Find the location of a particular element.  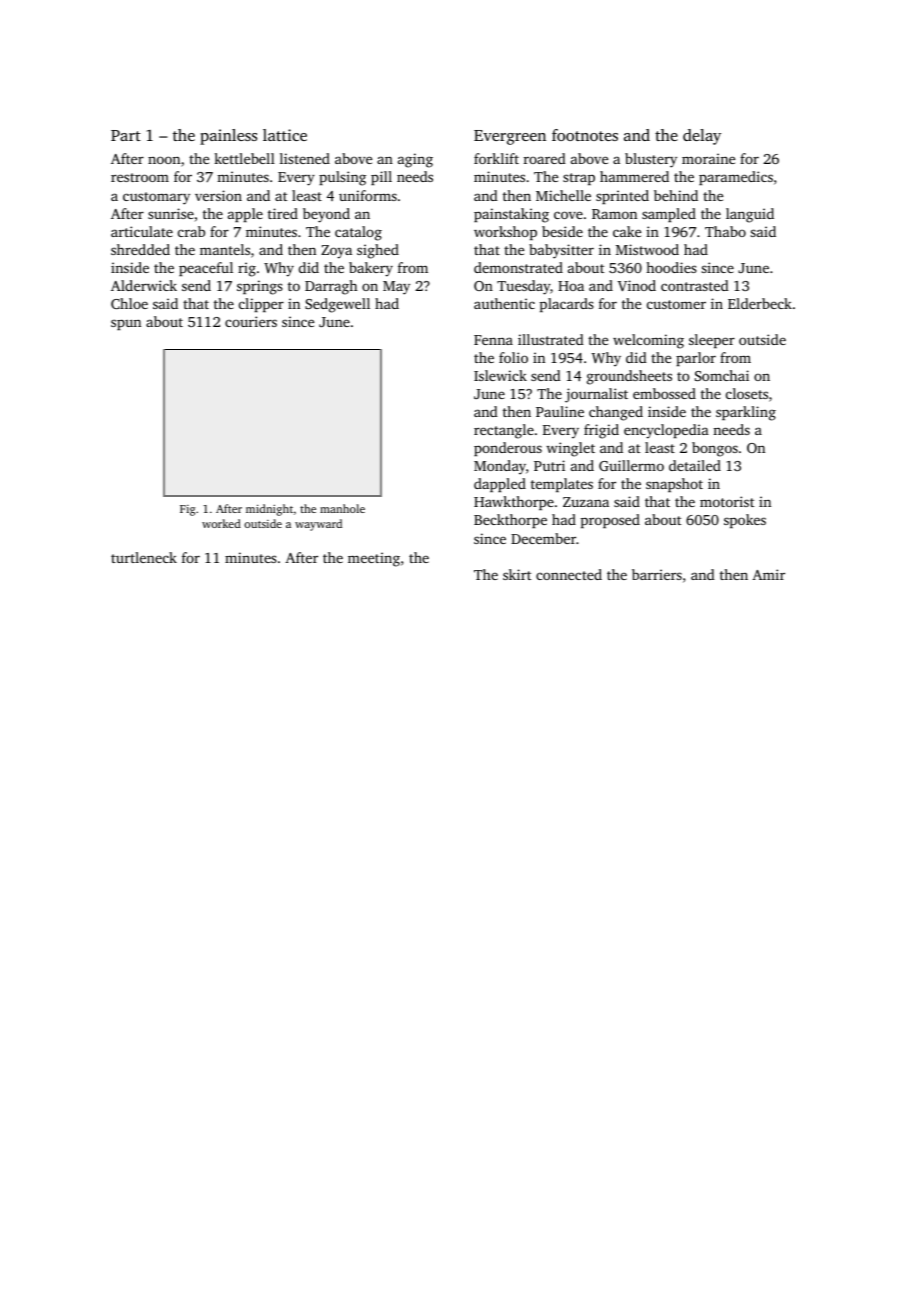

Fig is located at coordinates (187, 510).
